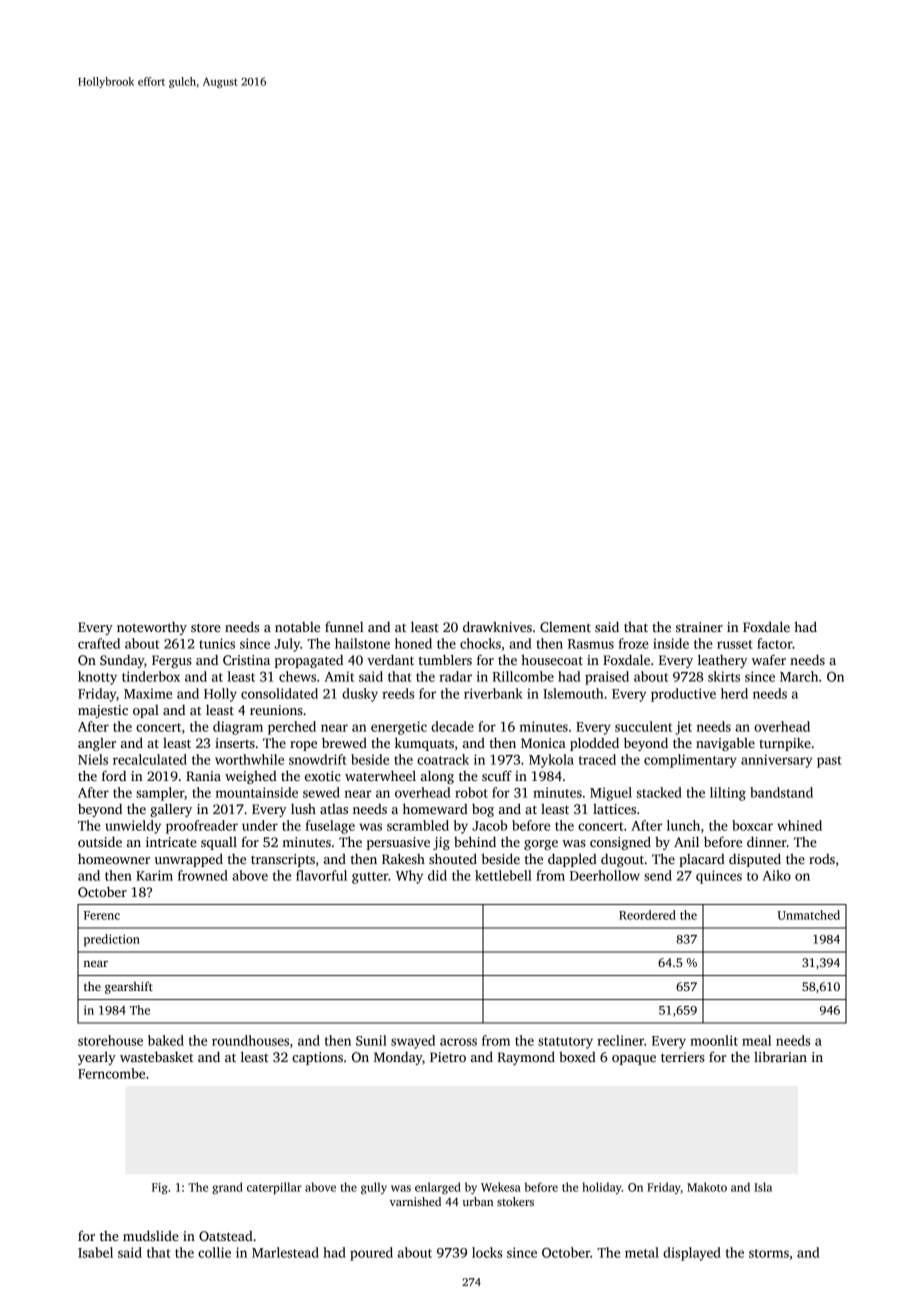 This document has height=1314, width=924. Describe the element at coordinates (683, 1057) in the document. I see `terriers` at that location.
